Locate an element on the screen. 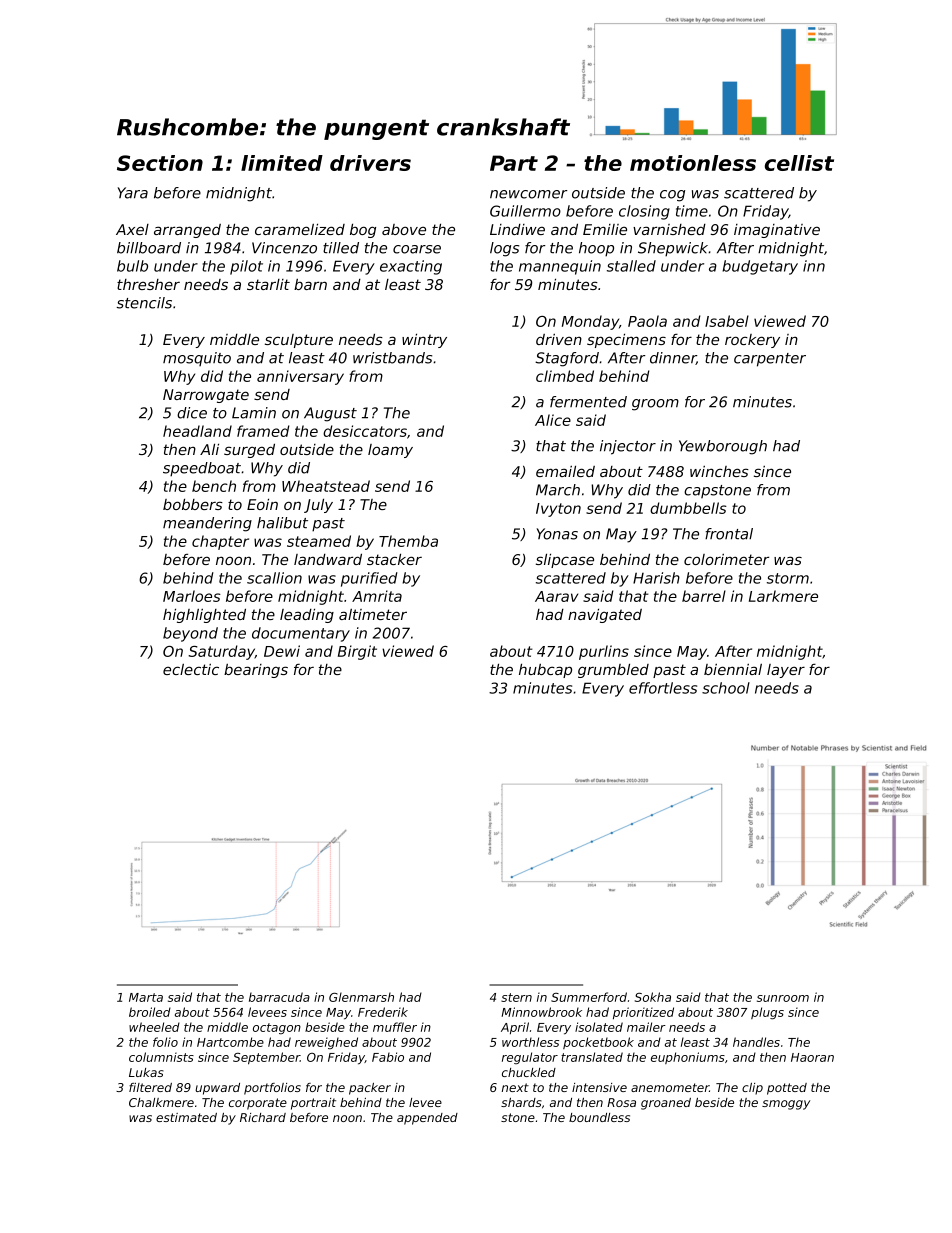  storm is located at coordinates (788, 578).
